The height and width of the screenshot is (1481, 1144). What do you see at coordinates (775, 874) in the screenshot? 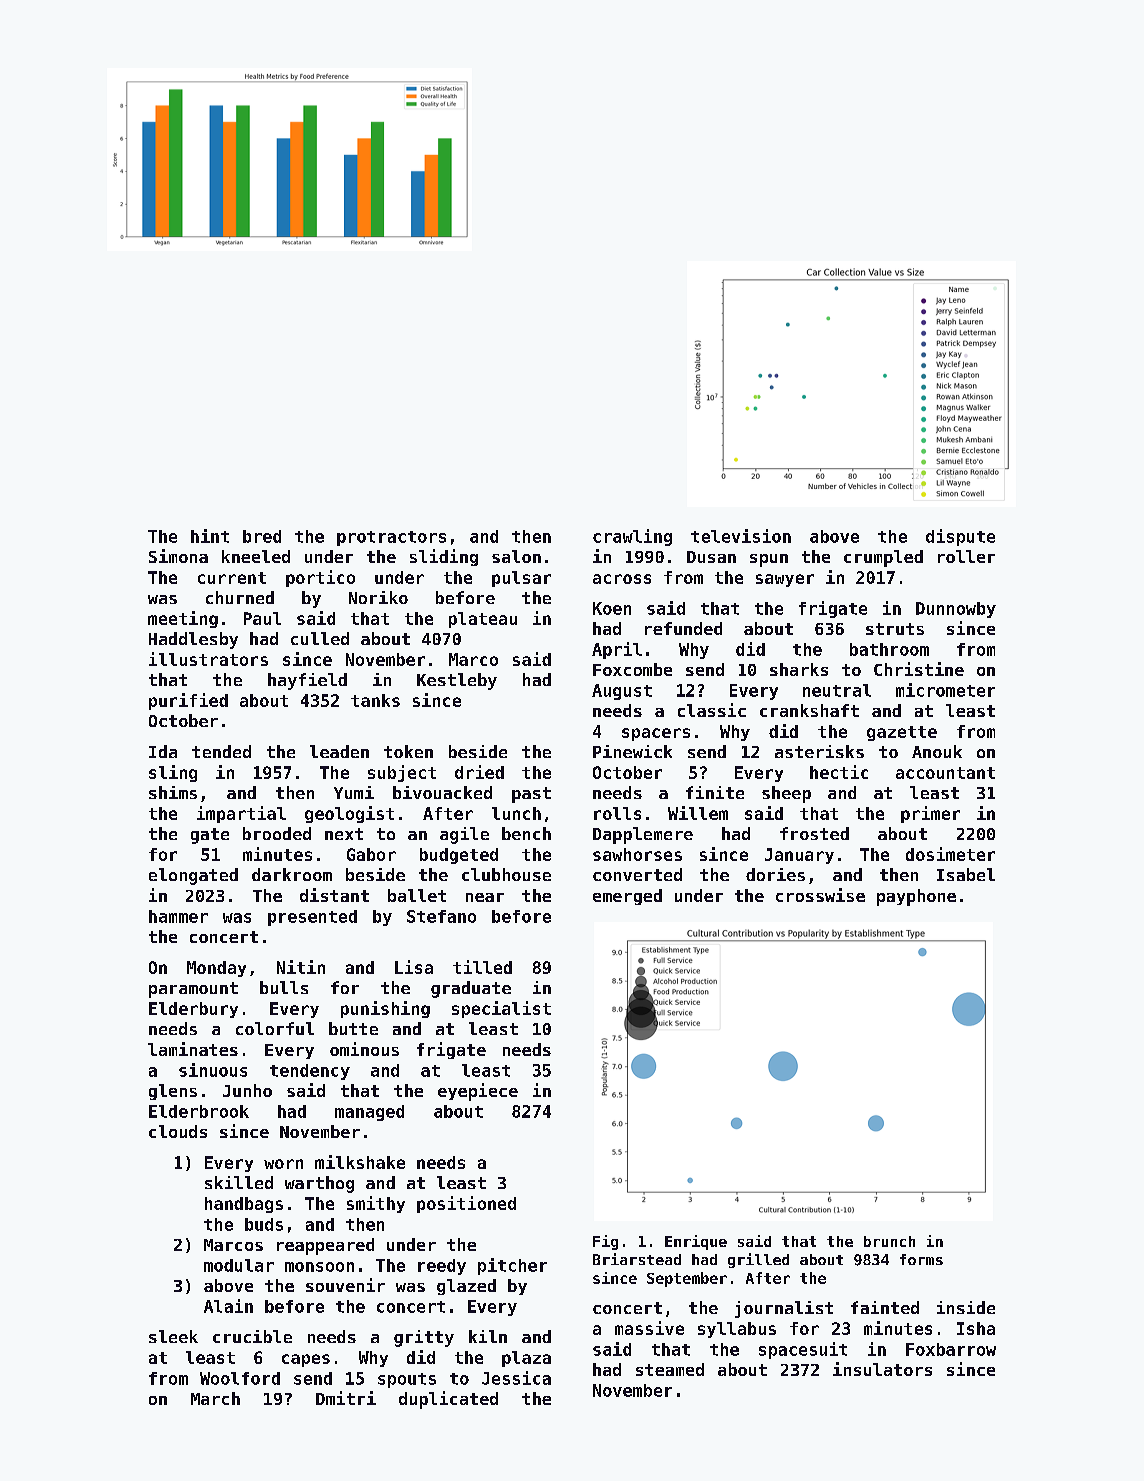
I see `dories` at bounding box center [775, 874].
